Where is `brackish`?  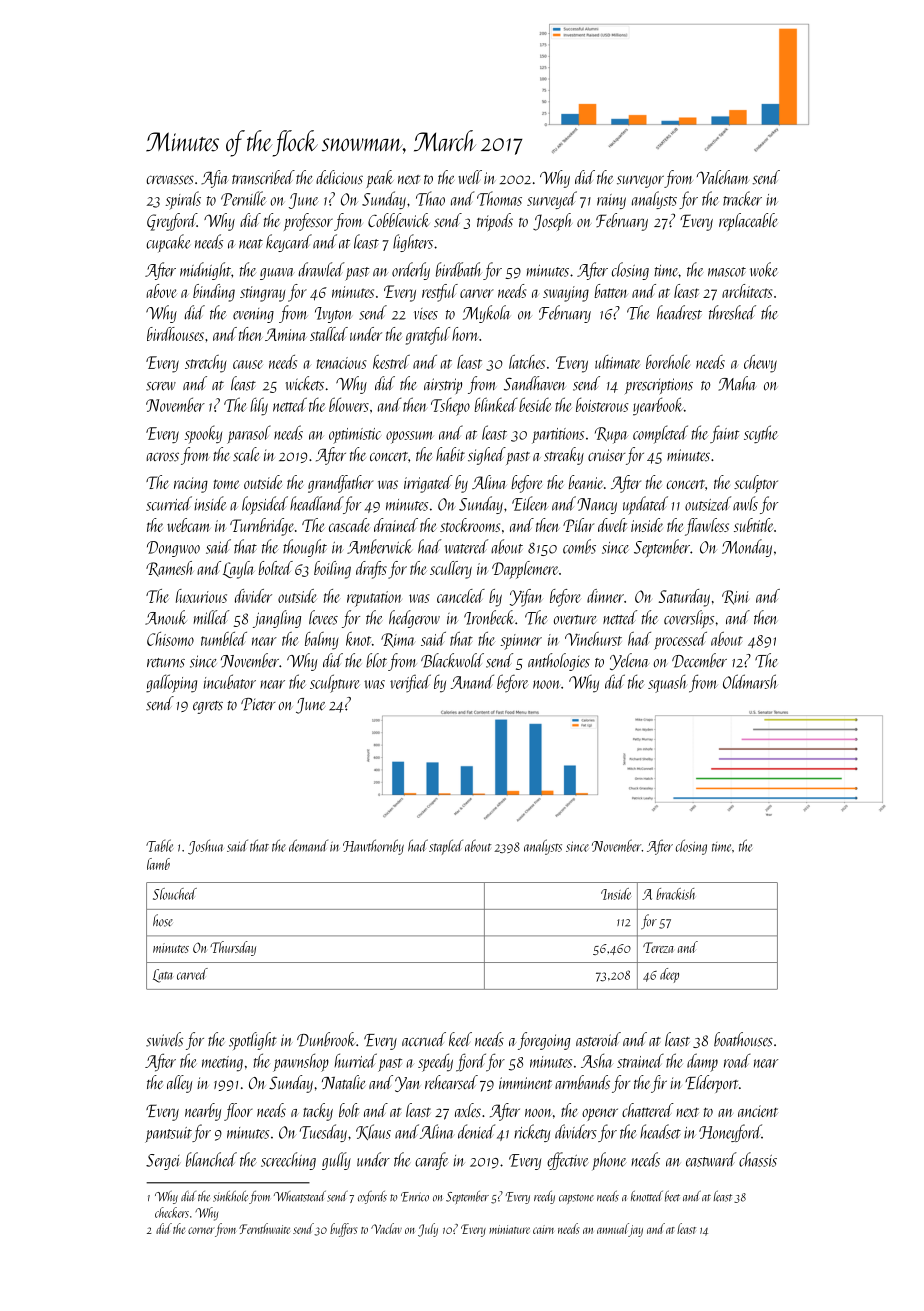
brackish is located at coordinates (675, 894).
